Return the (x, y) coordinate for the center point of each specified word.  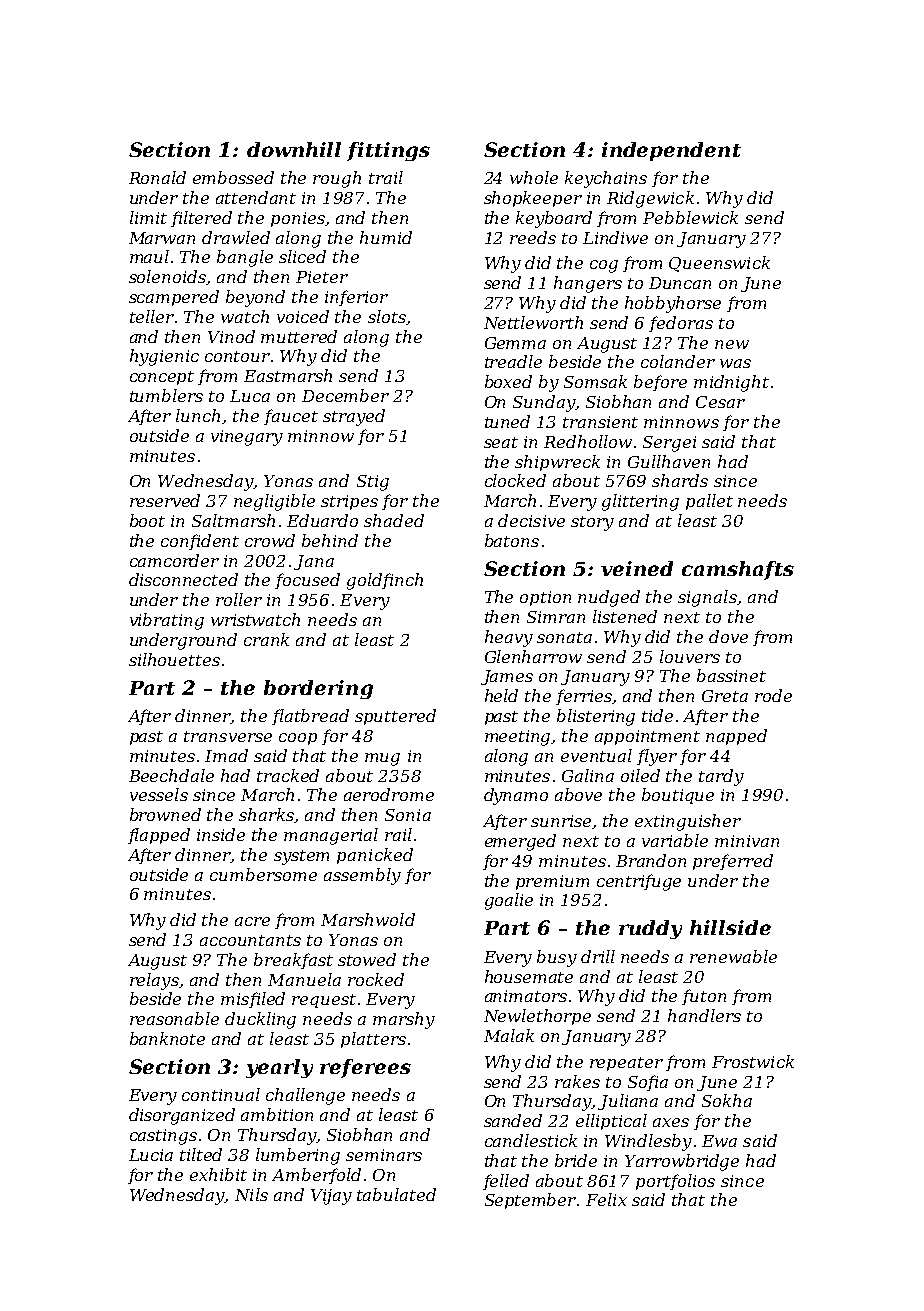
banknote (167, 1038)
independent (671, 151)
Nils (251, 1194)
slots (387, 316)
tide (657, 715)
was (735, 363)
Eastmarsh (288, 375)
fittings (388, 151)
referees (365, 1068)
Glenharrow (533, 656)
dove (728, 636)
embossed (233, 177)
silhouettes (174, 659)
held (501, 695)
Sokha (727, 1100)
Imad (226, 755)
